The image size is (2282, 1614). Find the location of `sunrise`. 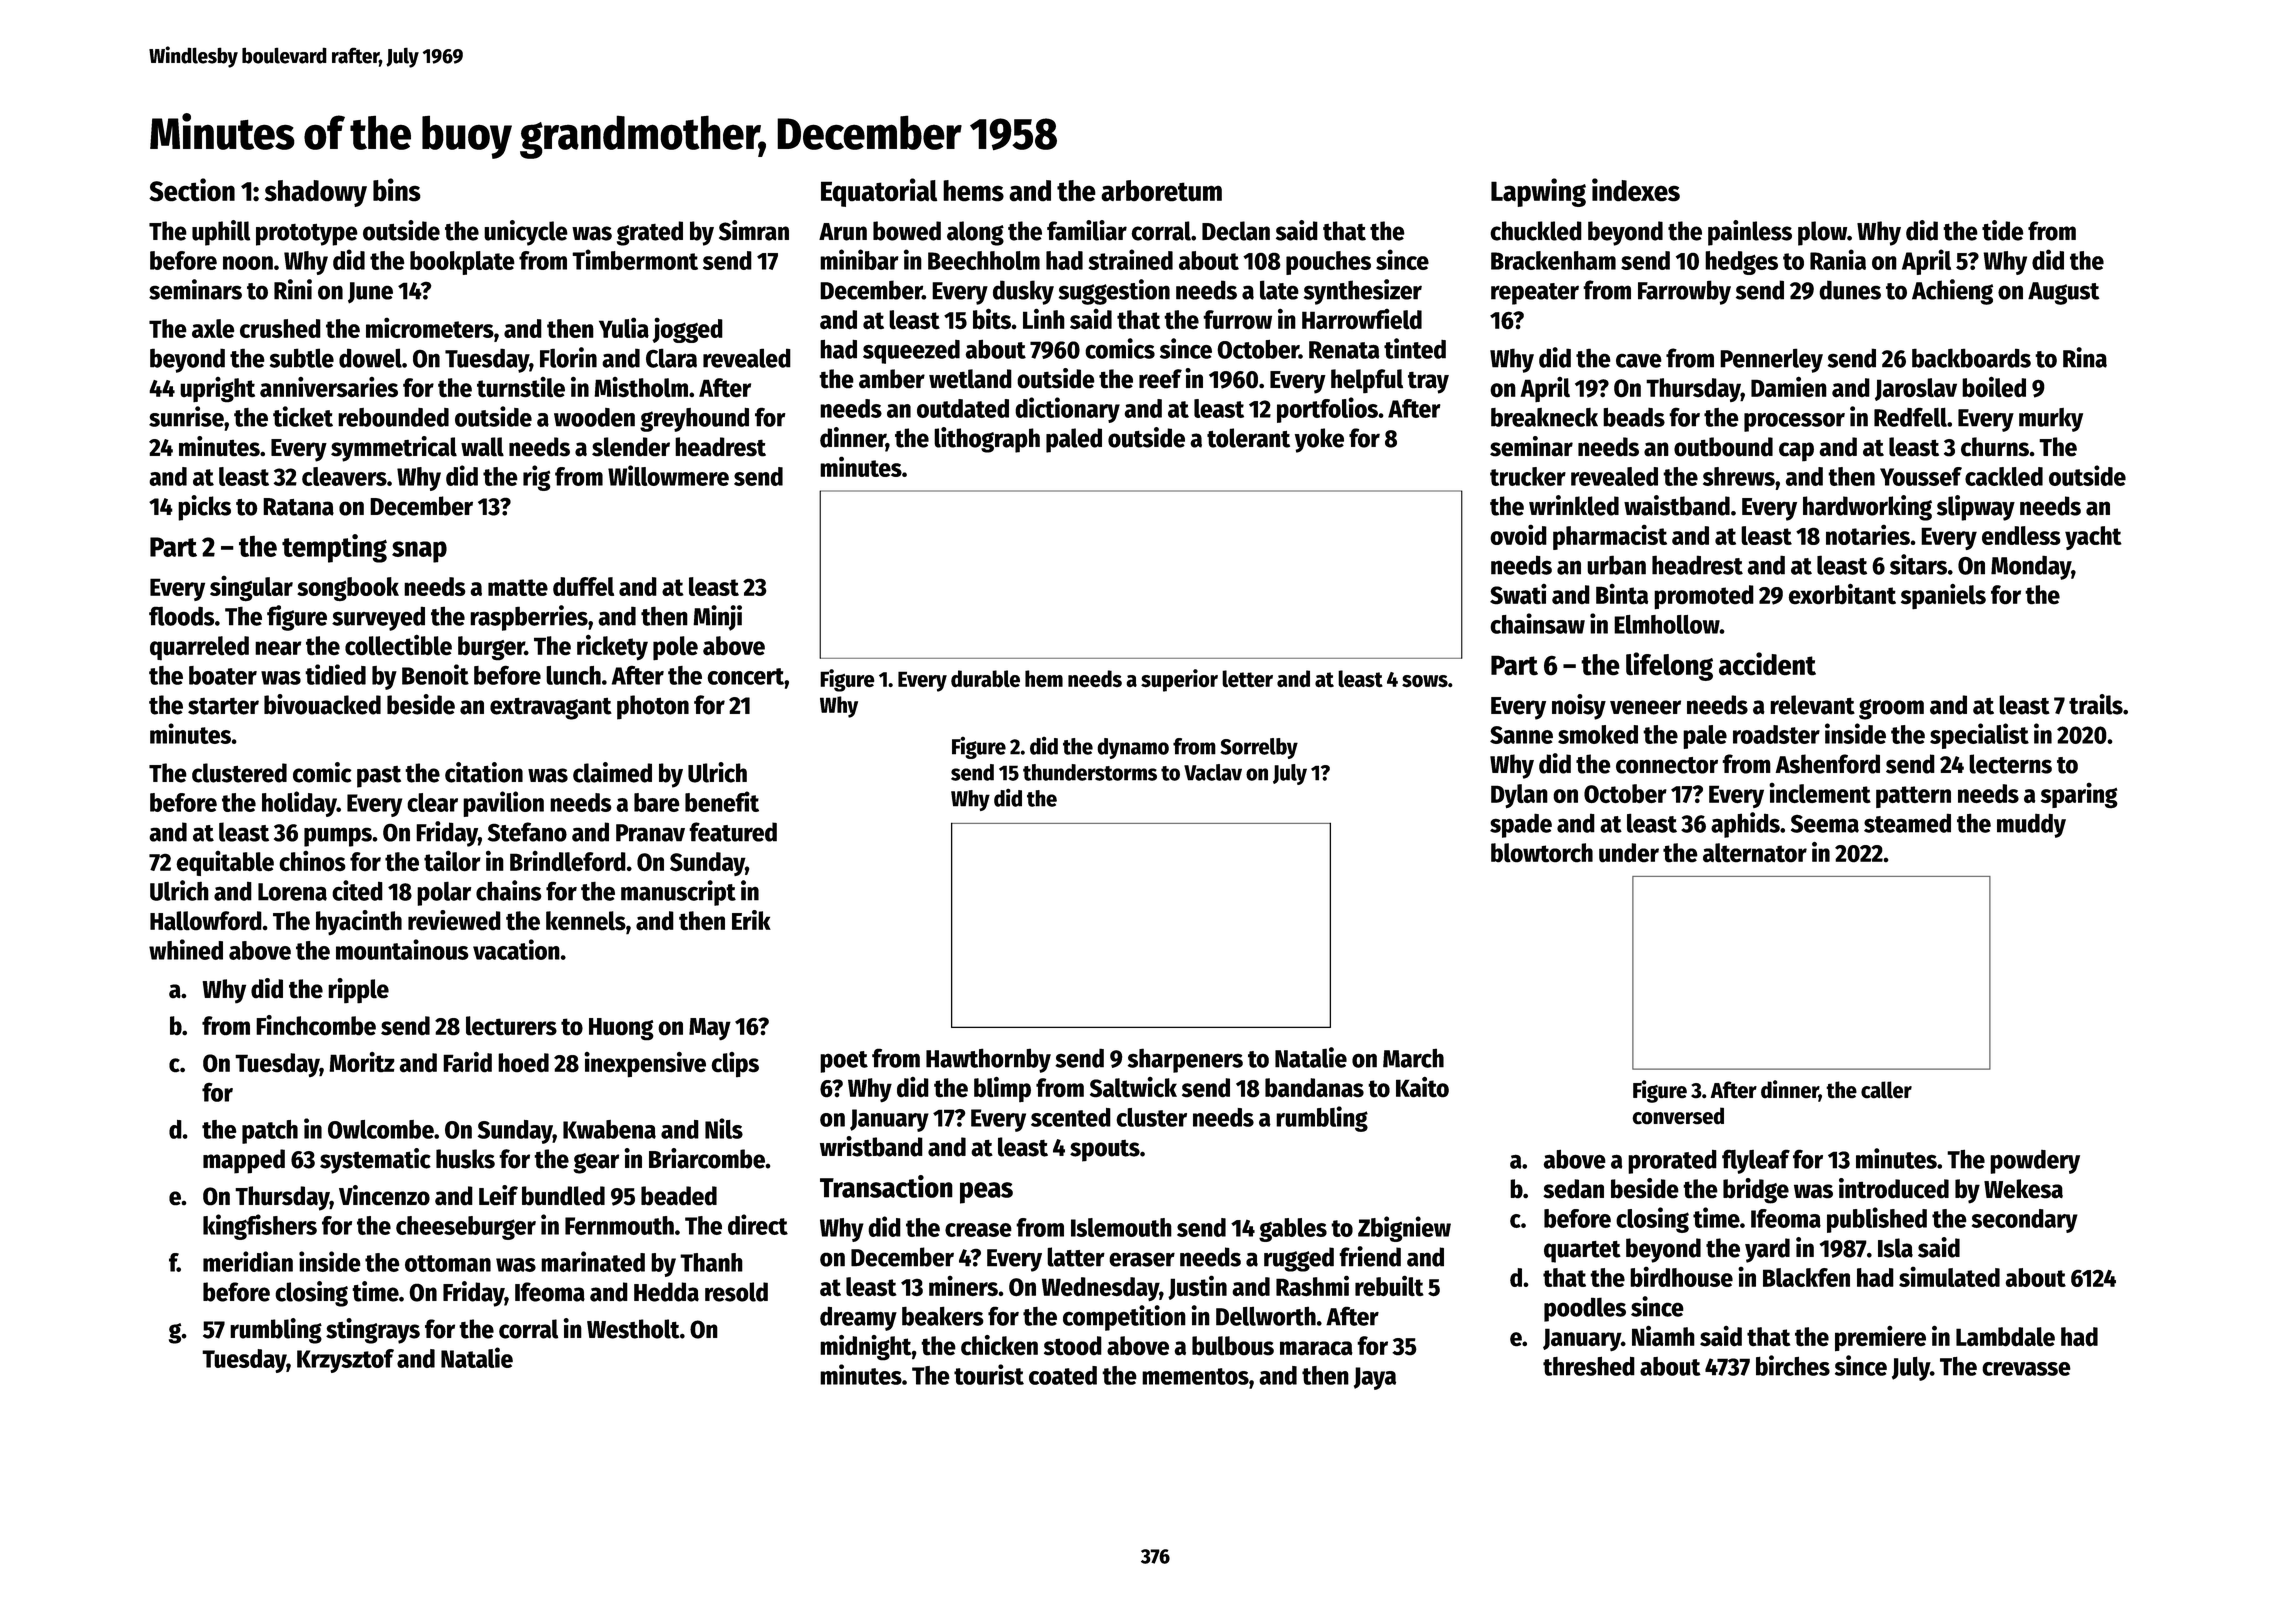

sunrise is located at coordinates (186, 416).
